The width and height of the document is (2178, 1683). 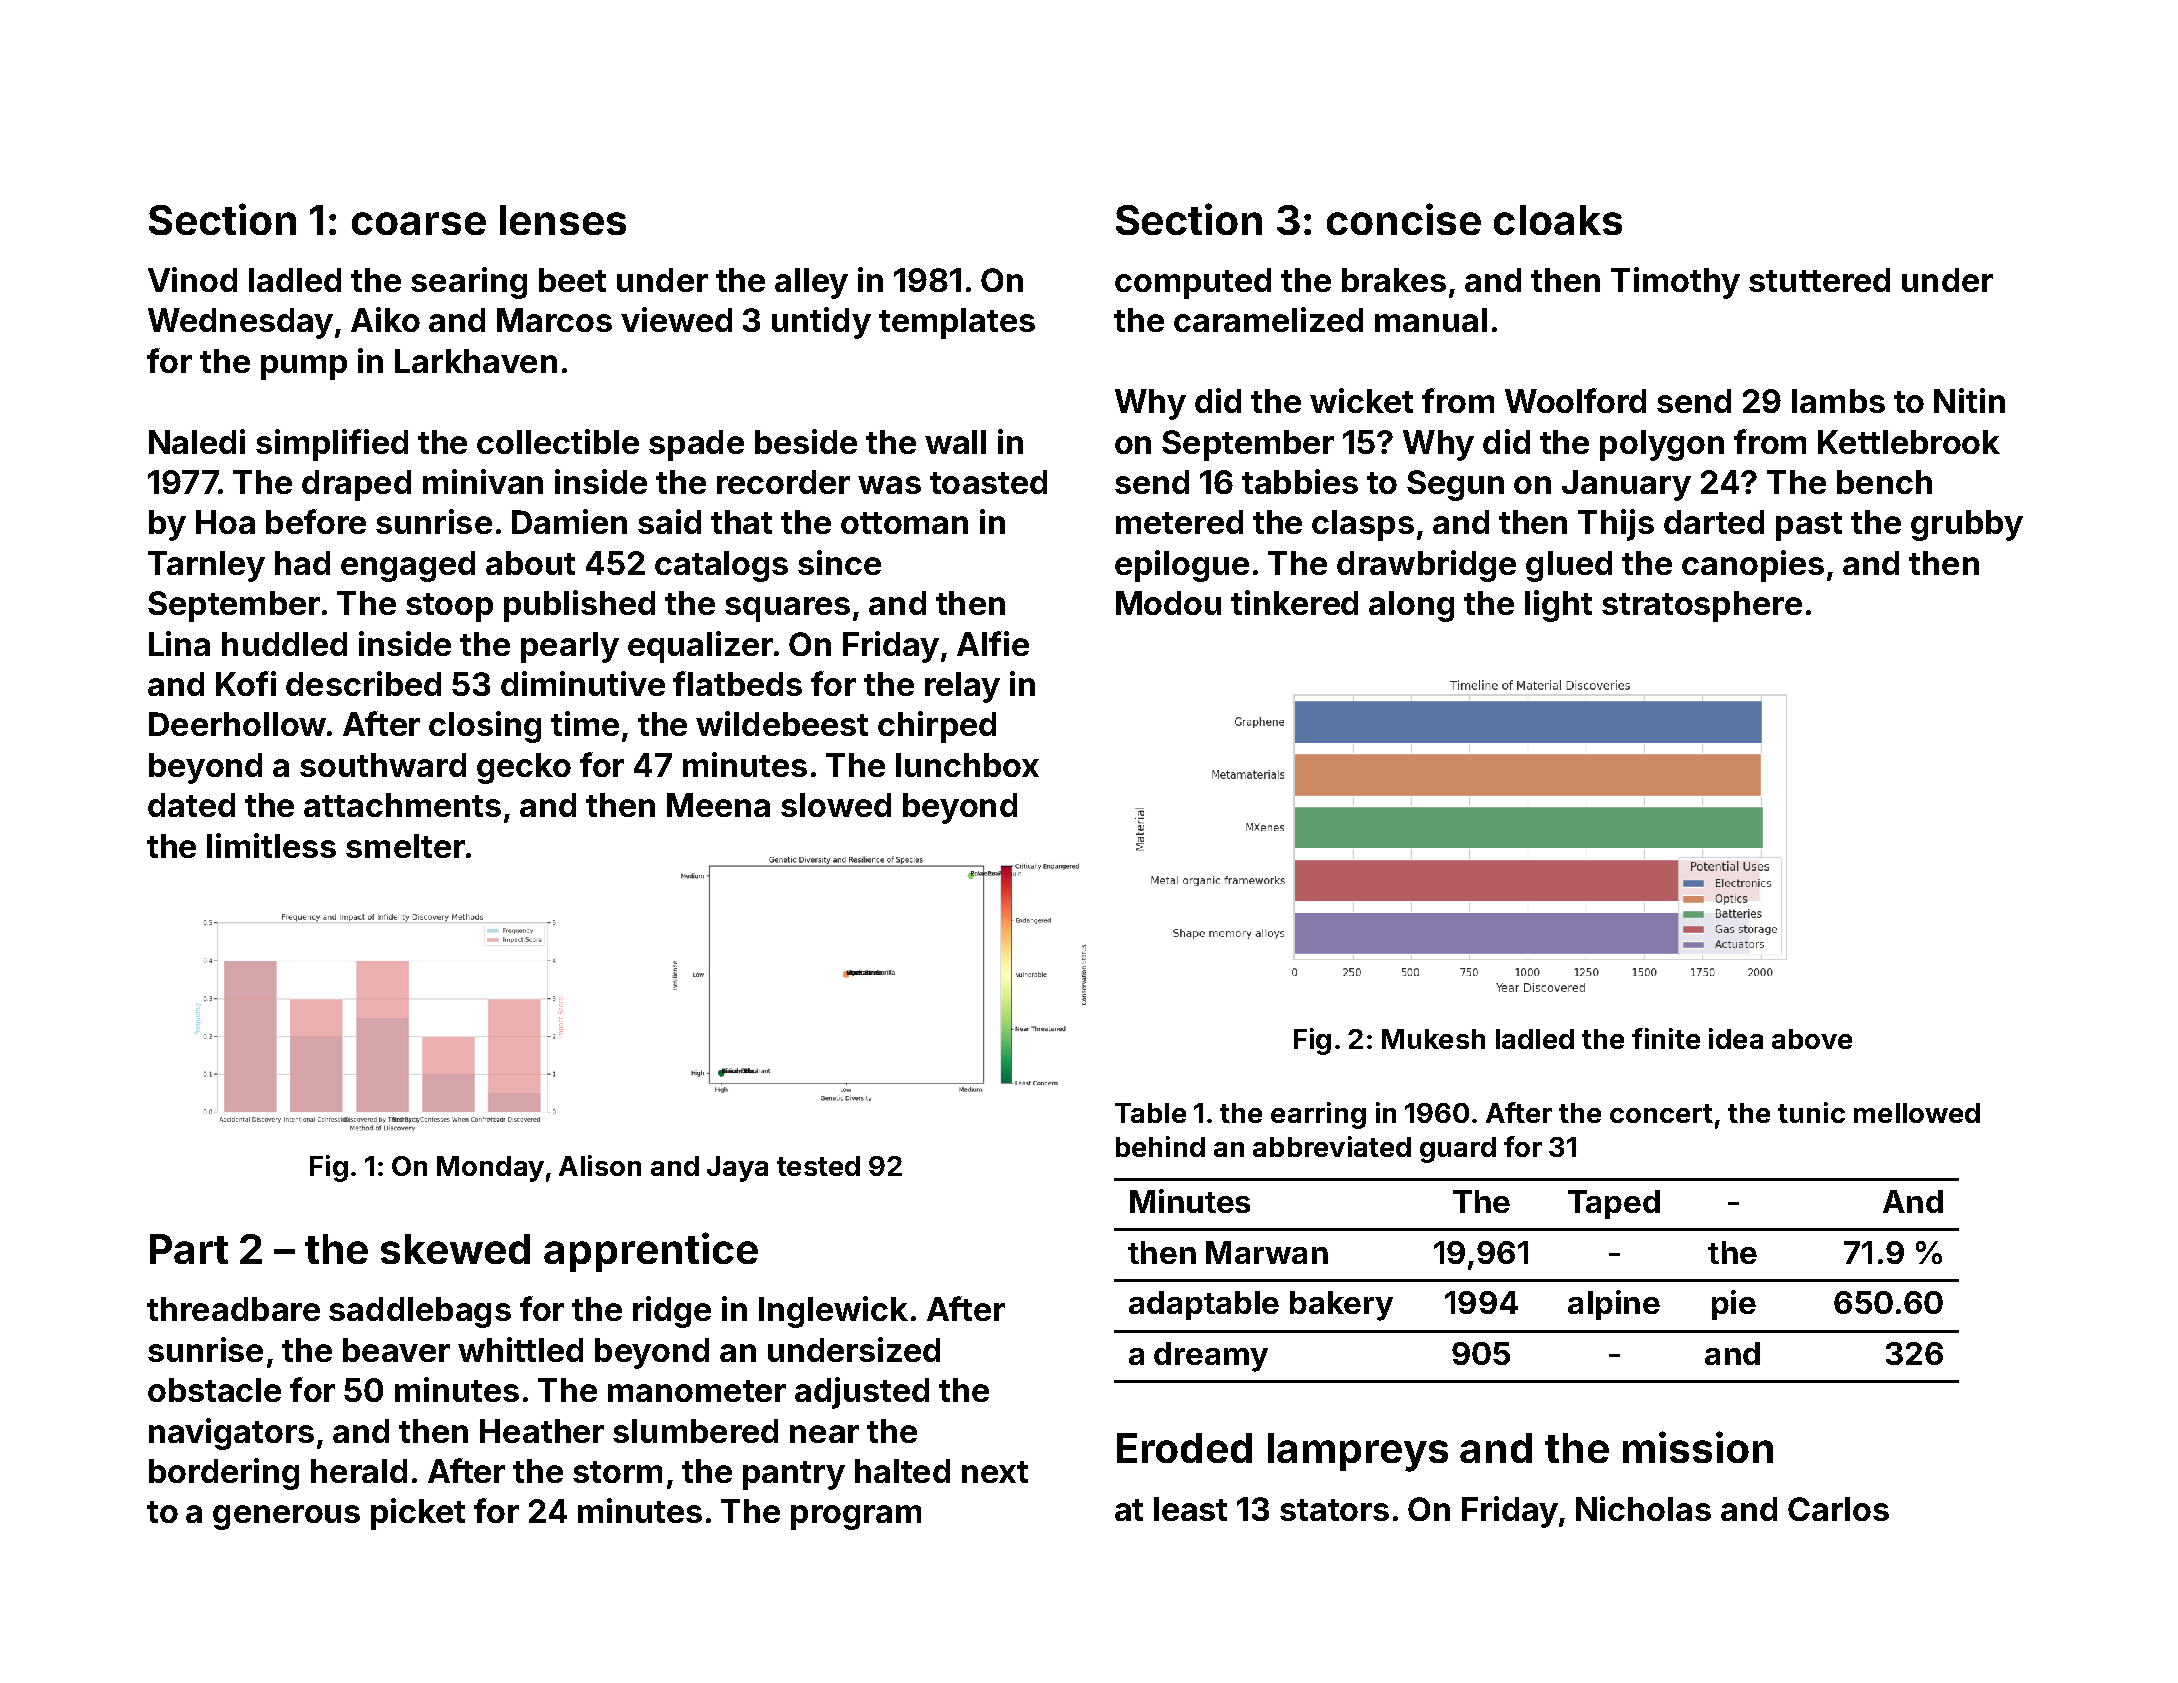 What do you see at coordinates (1558, 220) in the document?
I see `cloaks` at bounding box center [1558, 220].
